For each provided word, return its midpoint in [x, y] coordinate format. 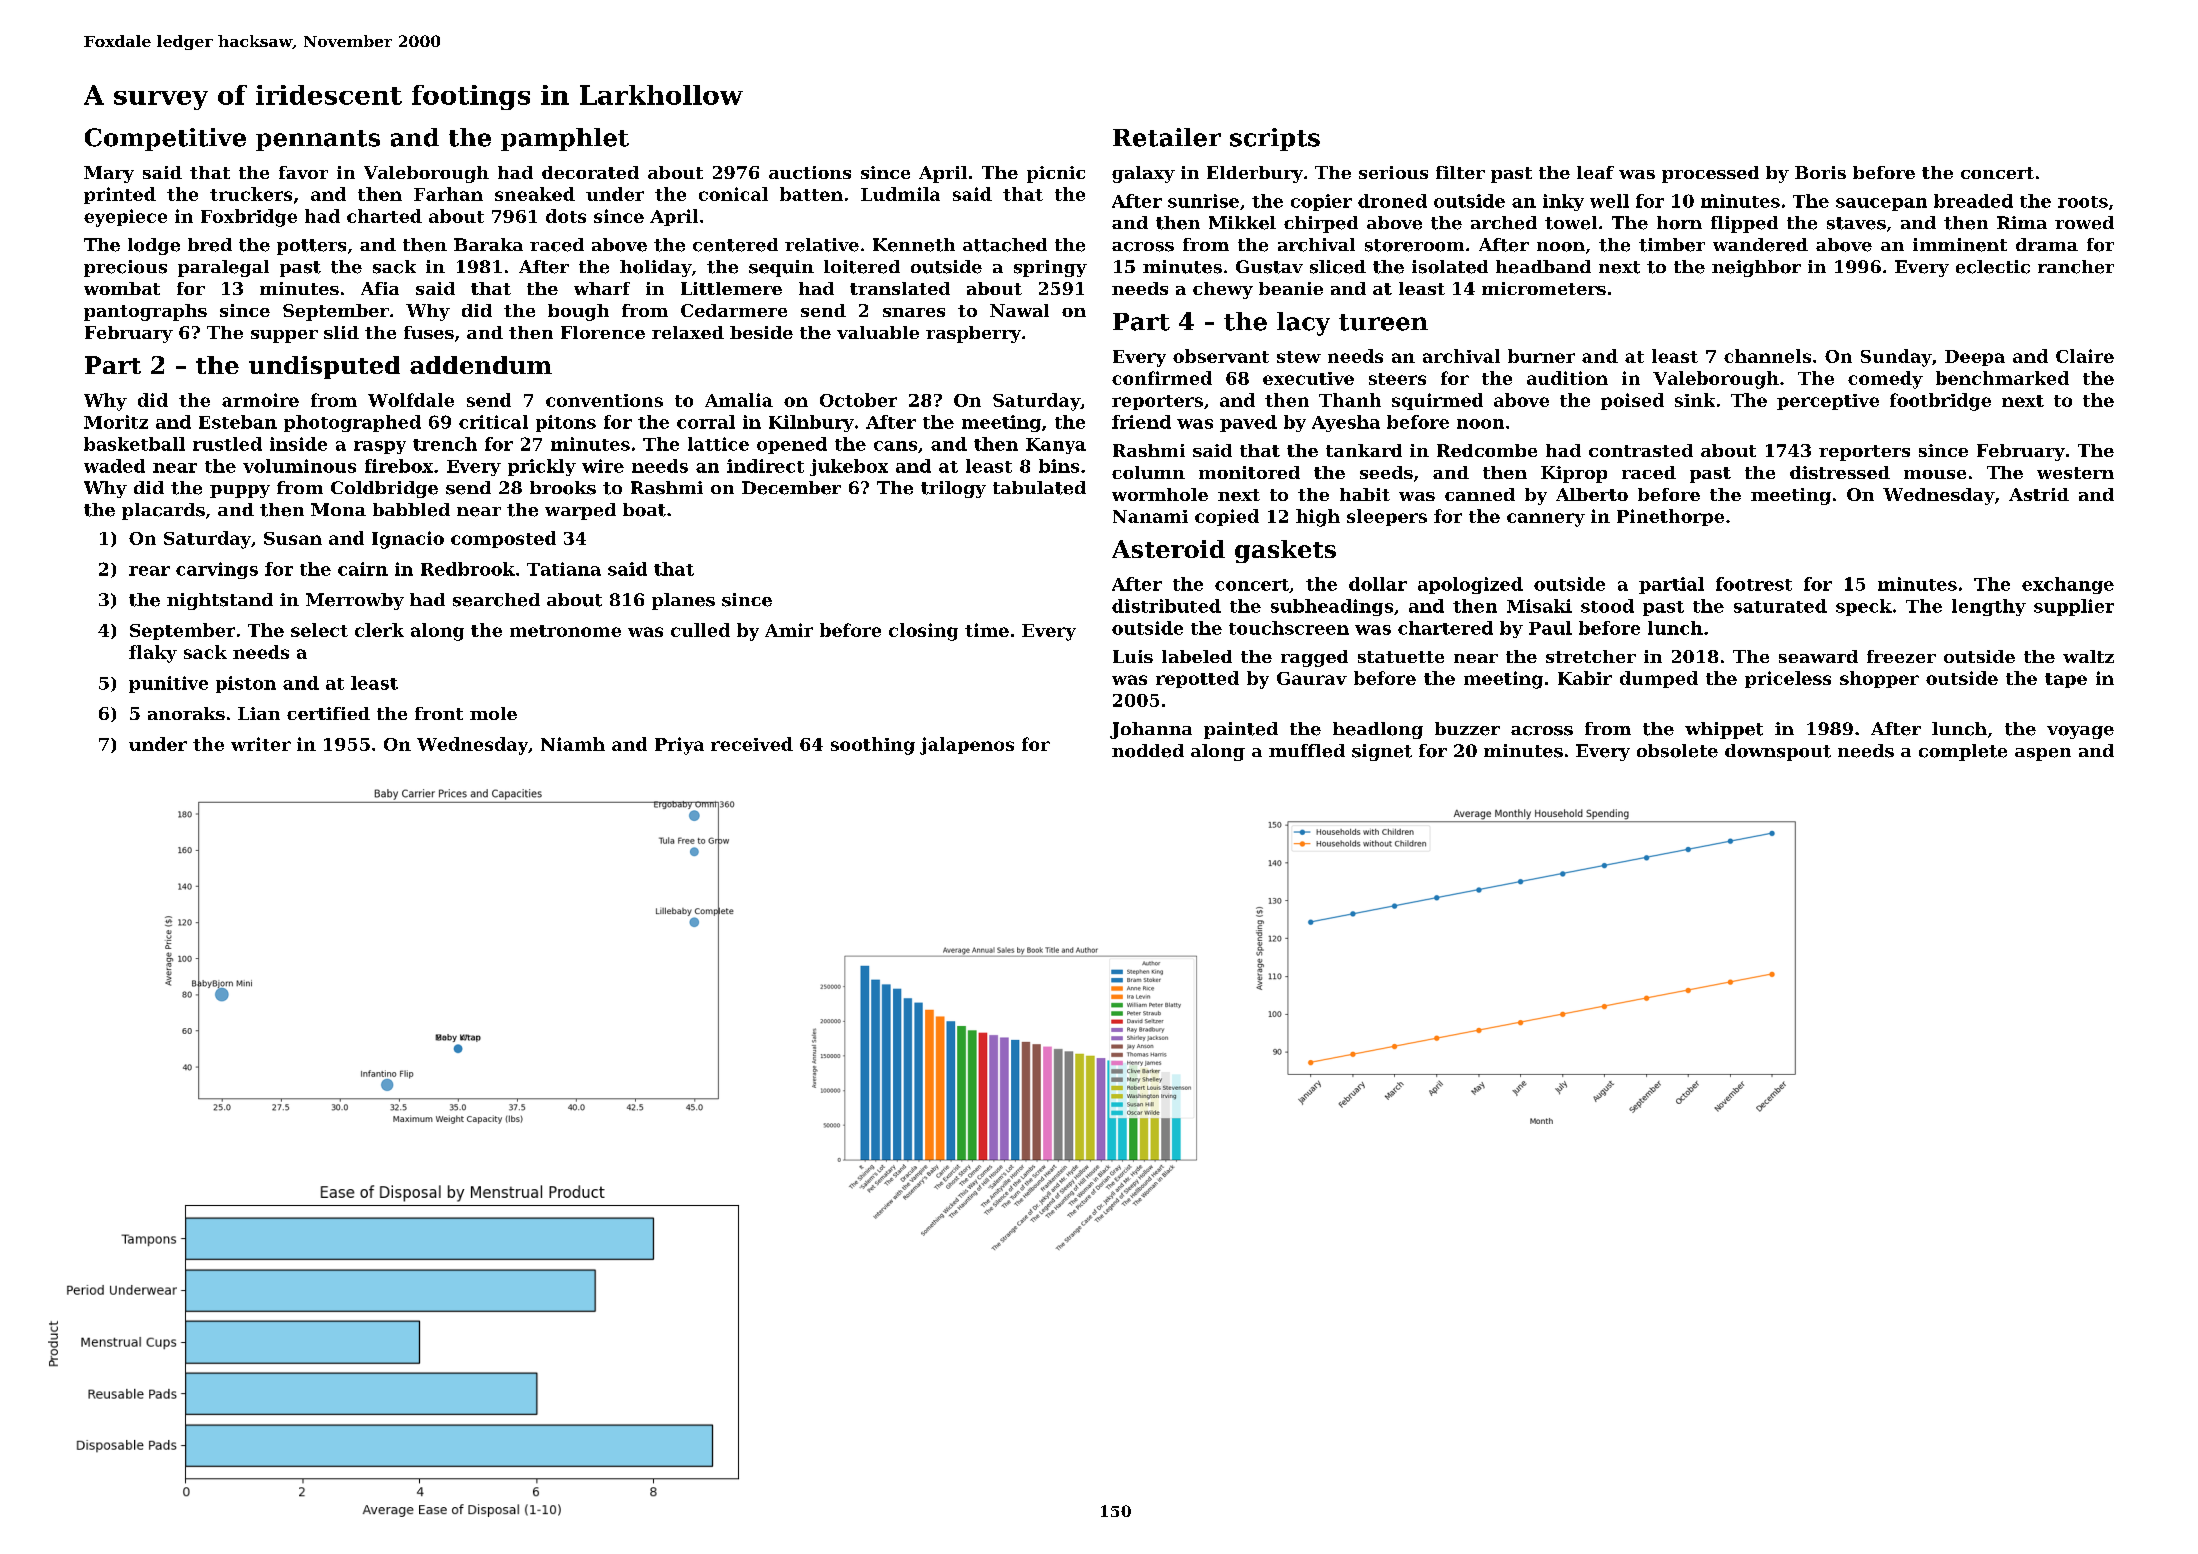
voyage [2080, 732]
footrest [1754, 584]
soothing [873, 746]
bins [1059, 466]
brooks [563, 488]
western [2075, 473]
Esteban [238, 422]
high [1318, 518]
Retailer [1167, 137]
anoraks [186, 713]
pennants [318, 140]
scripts [1275, 139]
